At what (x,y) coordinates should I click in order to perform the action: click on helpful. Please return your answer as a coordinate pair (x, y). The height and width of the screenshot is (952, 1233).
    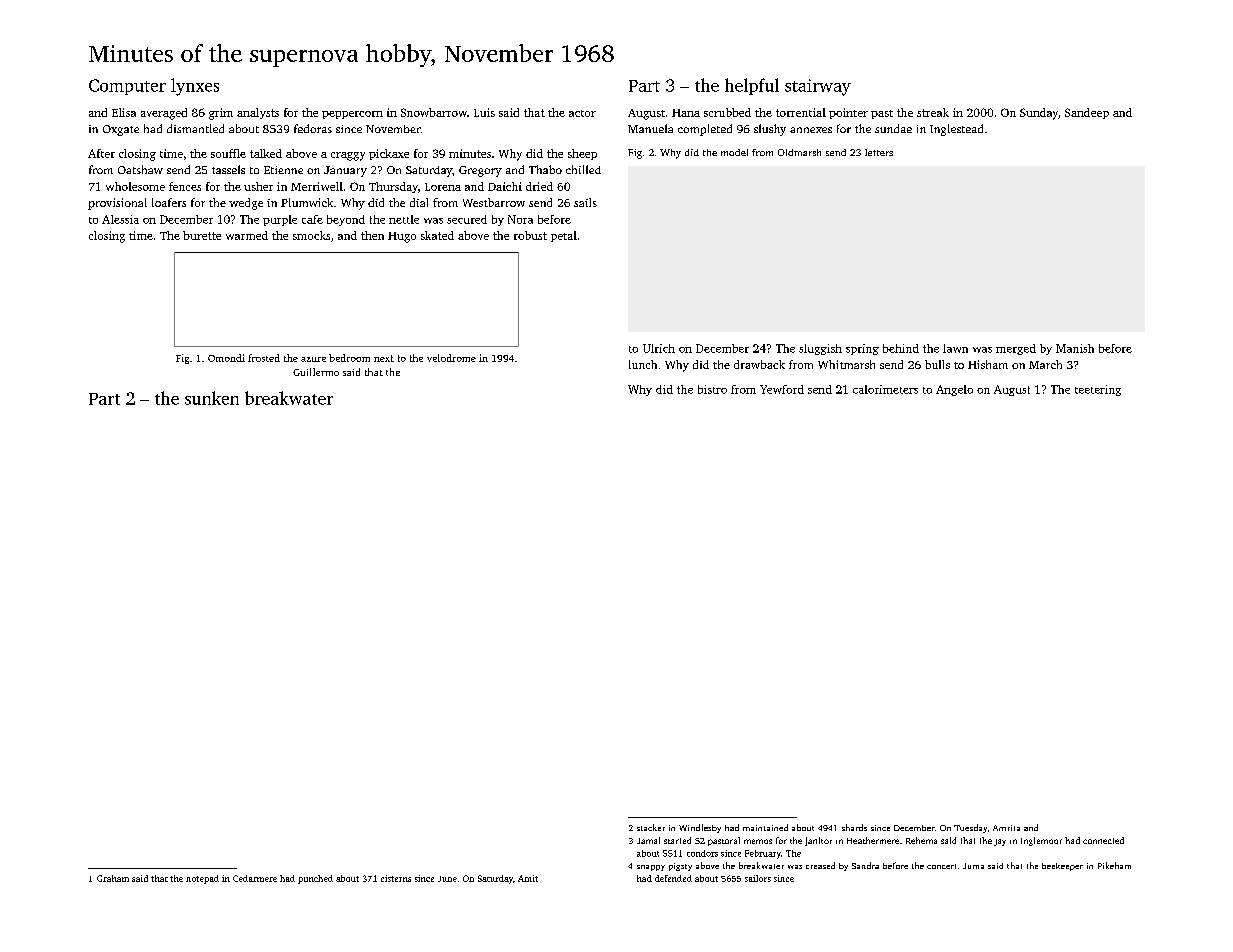
    Looking at the image, I should click on (752, 86).
